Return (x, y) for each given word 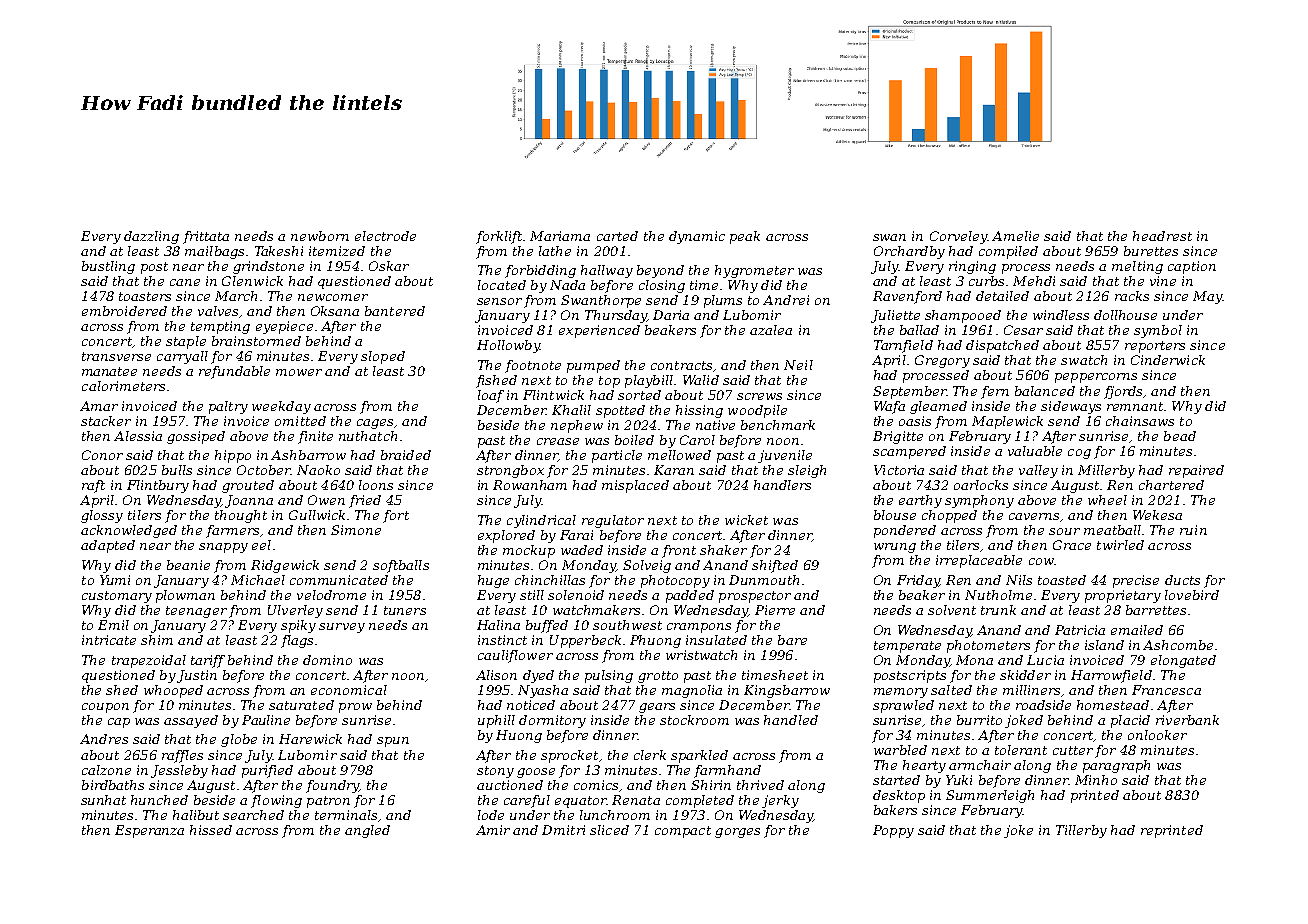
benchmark (778, 425)
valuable (1035, 451)
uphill (496, 721)
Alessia (138, 436)
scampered (909, 452)
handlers (782, 485)
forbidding (540, 271)
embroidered (124, 311)
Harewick (310, 739)
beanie (188, 565)
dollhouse (1125, 315)
